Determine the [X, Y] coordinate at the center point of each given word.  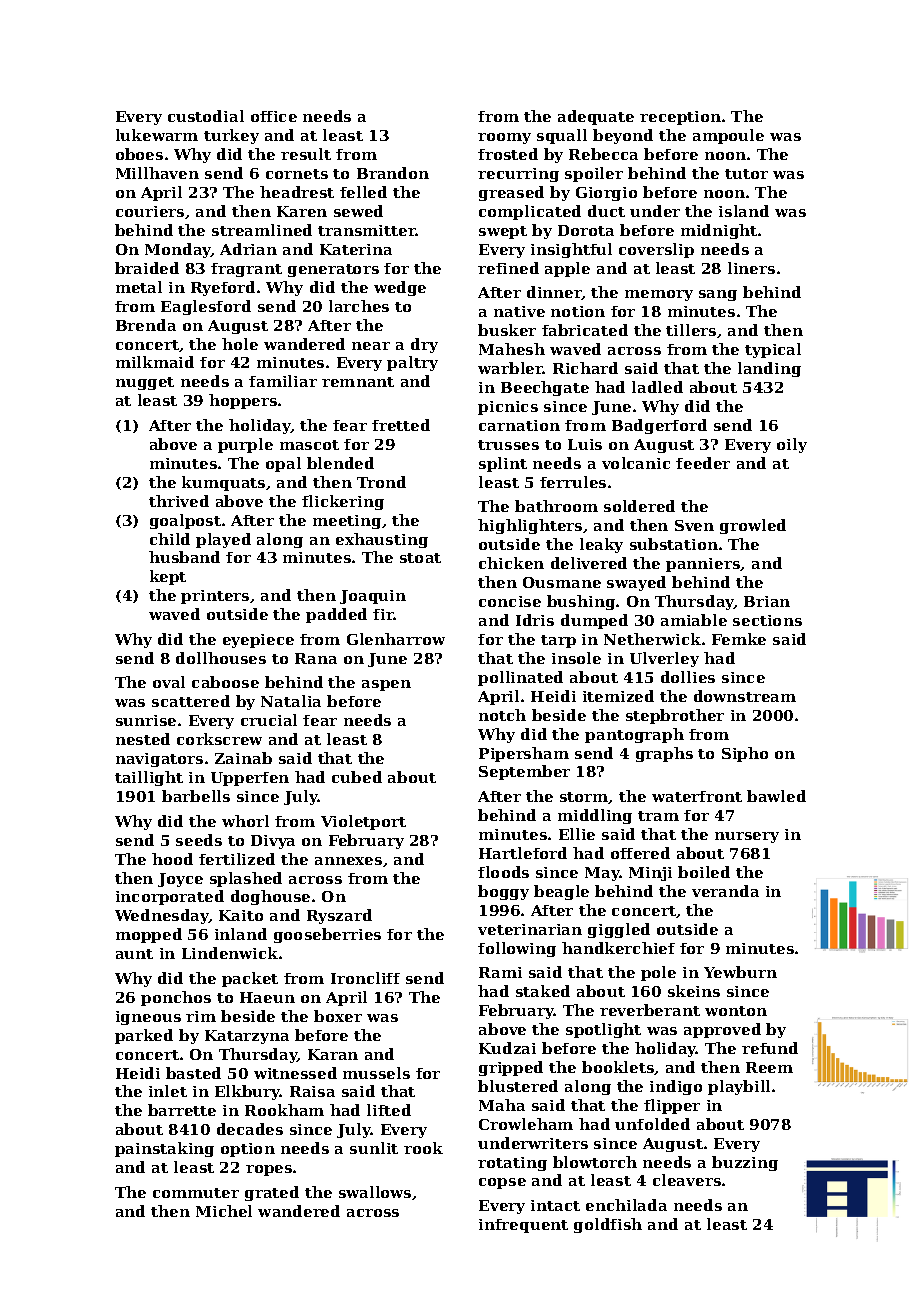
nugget [145, 383]
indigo [676, 1087]
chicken [511, 563]
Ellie [577, 834]
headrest [297, 192]
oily [792, 445]
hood [172, 859]
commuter [196, 1193]
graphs [664, 754]
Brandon [393, 173]
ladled [657, 387]
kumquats [223, 483]
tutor [746, 174]
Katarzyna [247, 1037]
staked [543, 991]
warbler [510, 368]
